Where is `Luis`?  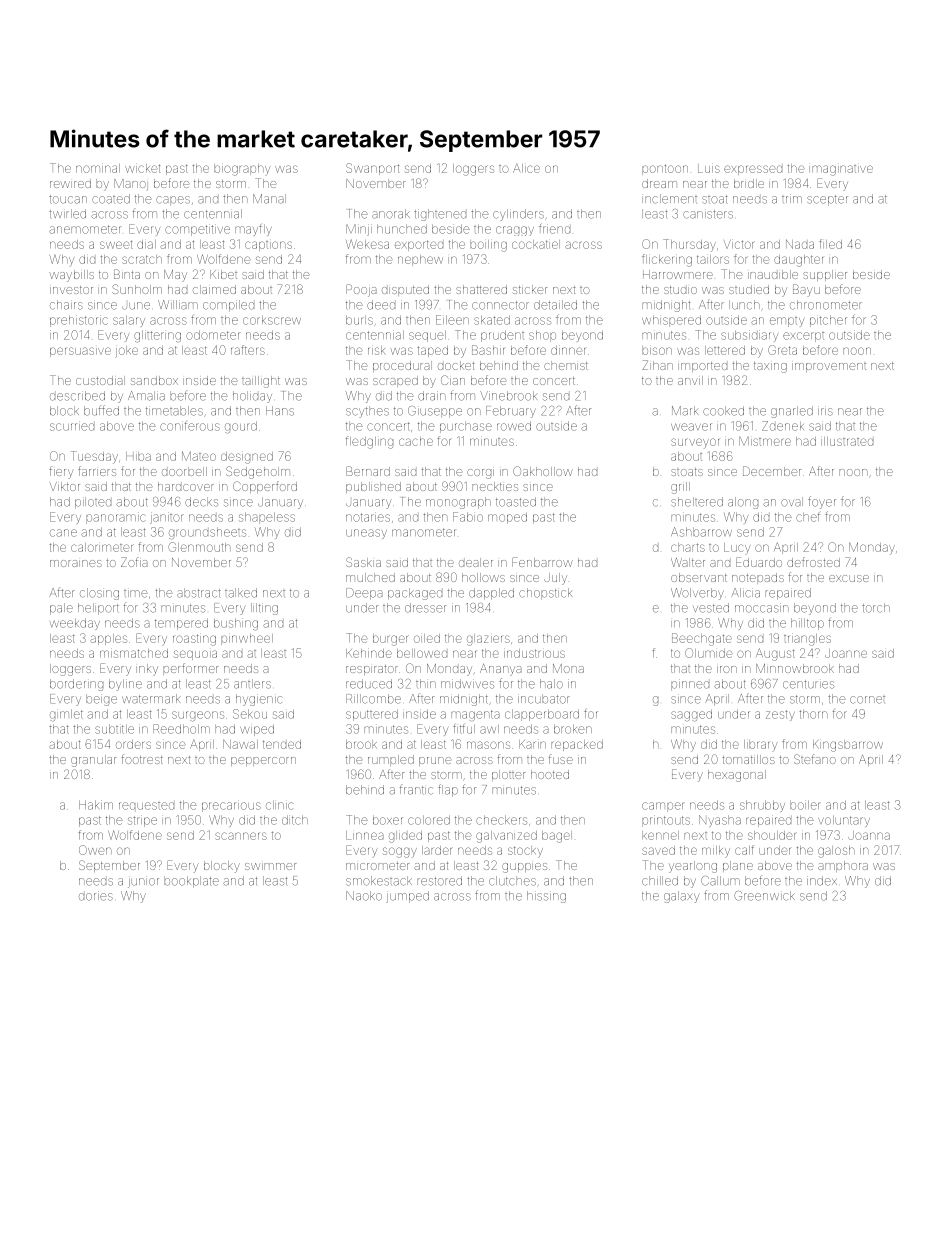 Luis is located at coordinates (709, 168).
